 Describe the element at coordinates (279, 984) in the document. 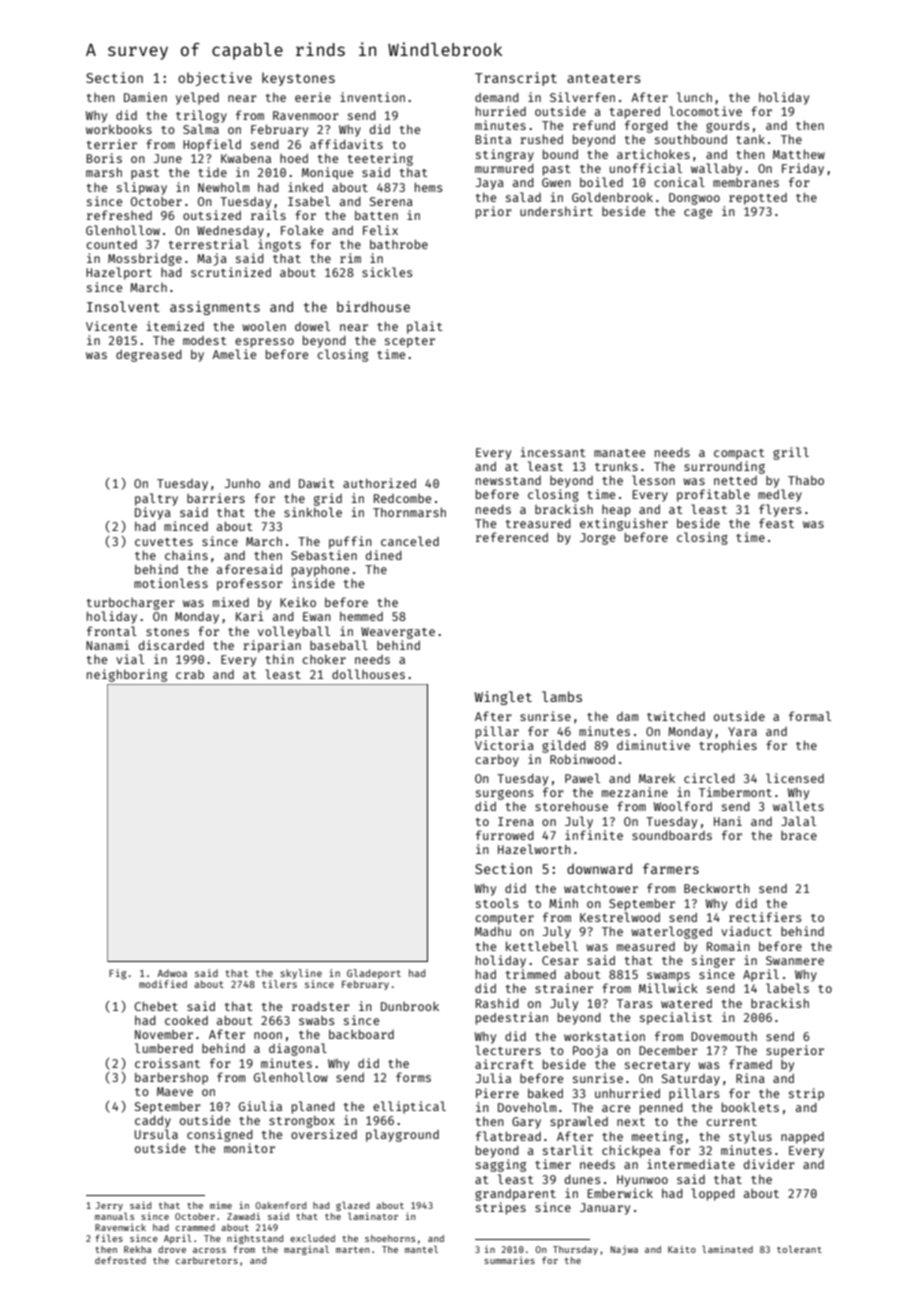

I see `tilers` at that location.
